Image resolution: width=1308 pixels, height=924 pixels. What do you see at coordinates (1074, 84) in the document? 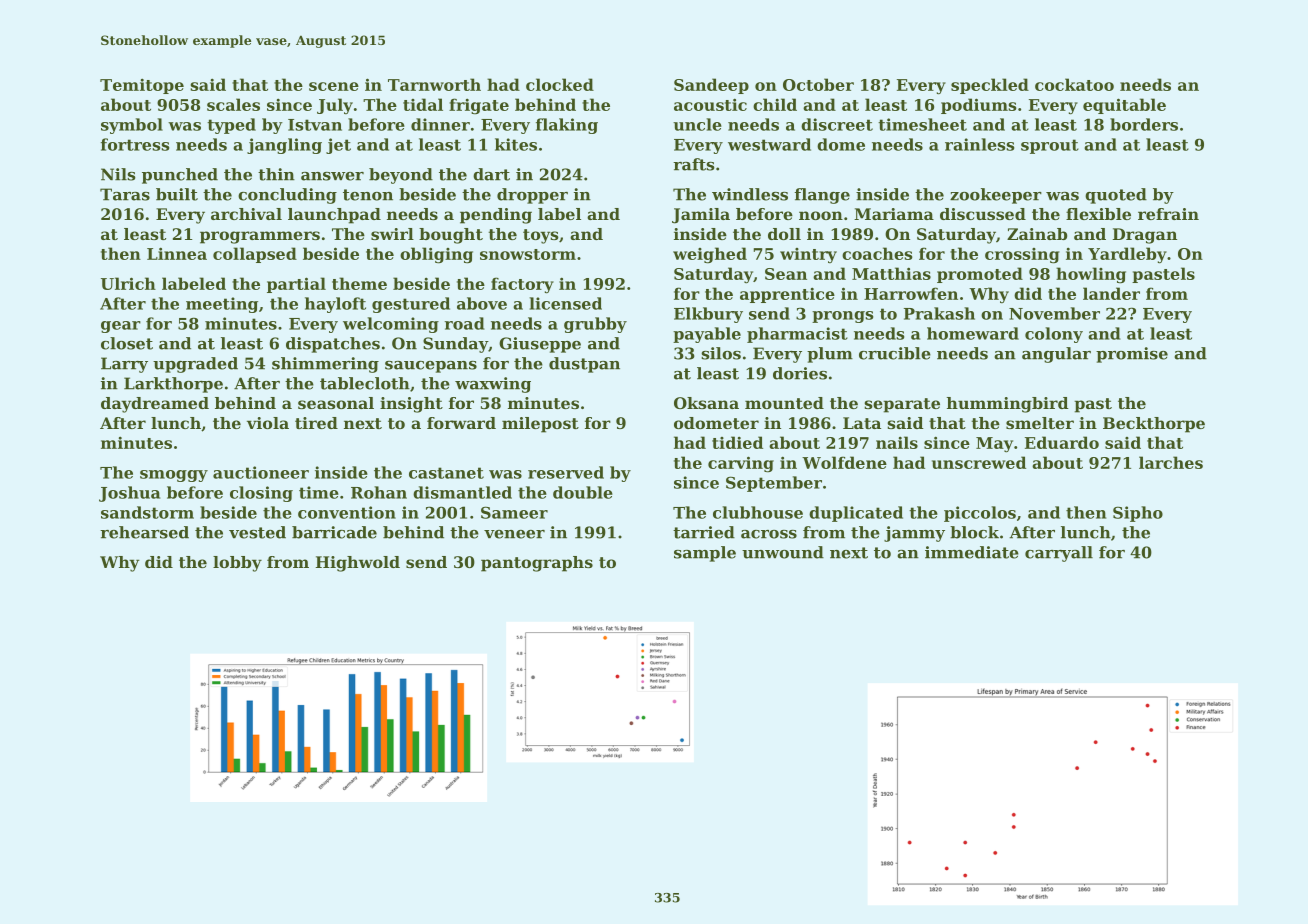
I see `cockatoo` at bounding box center [1074, 84].
